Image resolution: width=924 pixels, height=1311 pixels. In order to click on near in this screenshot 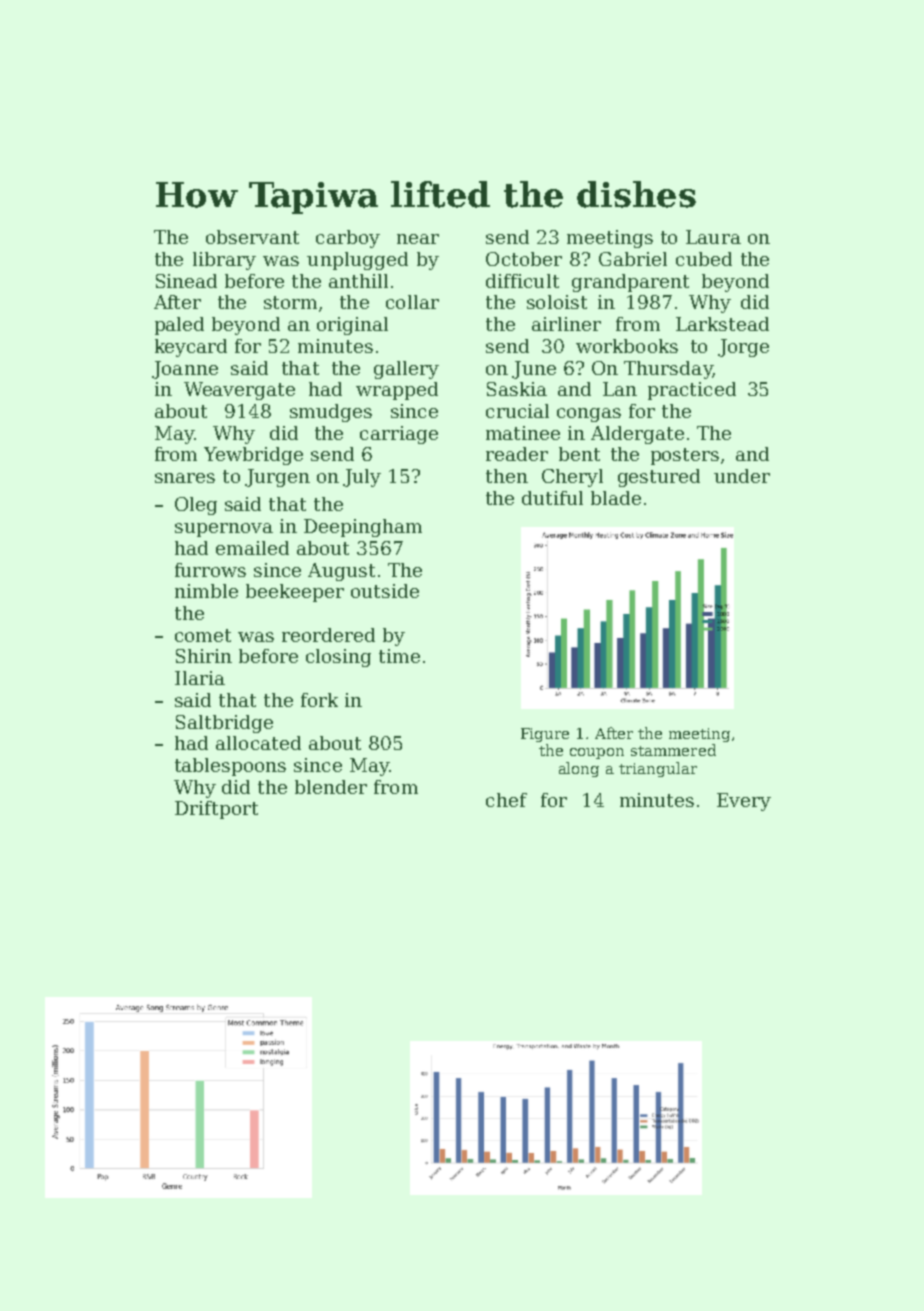, I will do `click(418, 239)`.
